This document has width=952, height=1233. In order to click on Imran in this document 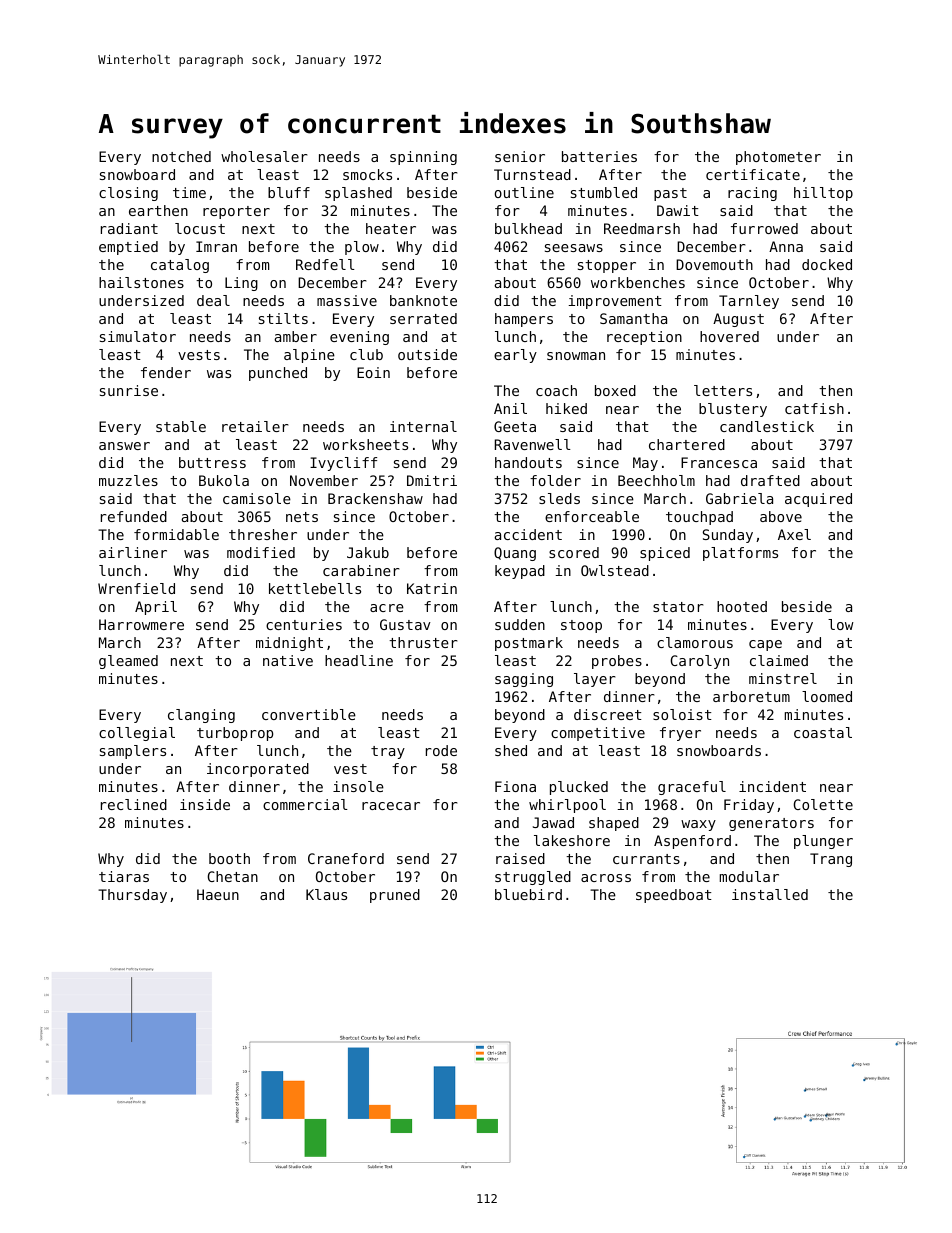, I will do `click(216, 246)`.
